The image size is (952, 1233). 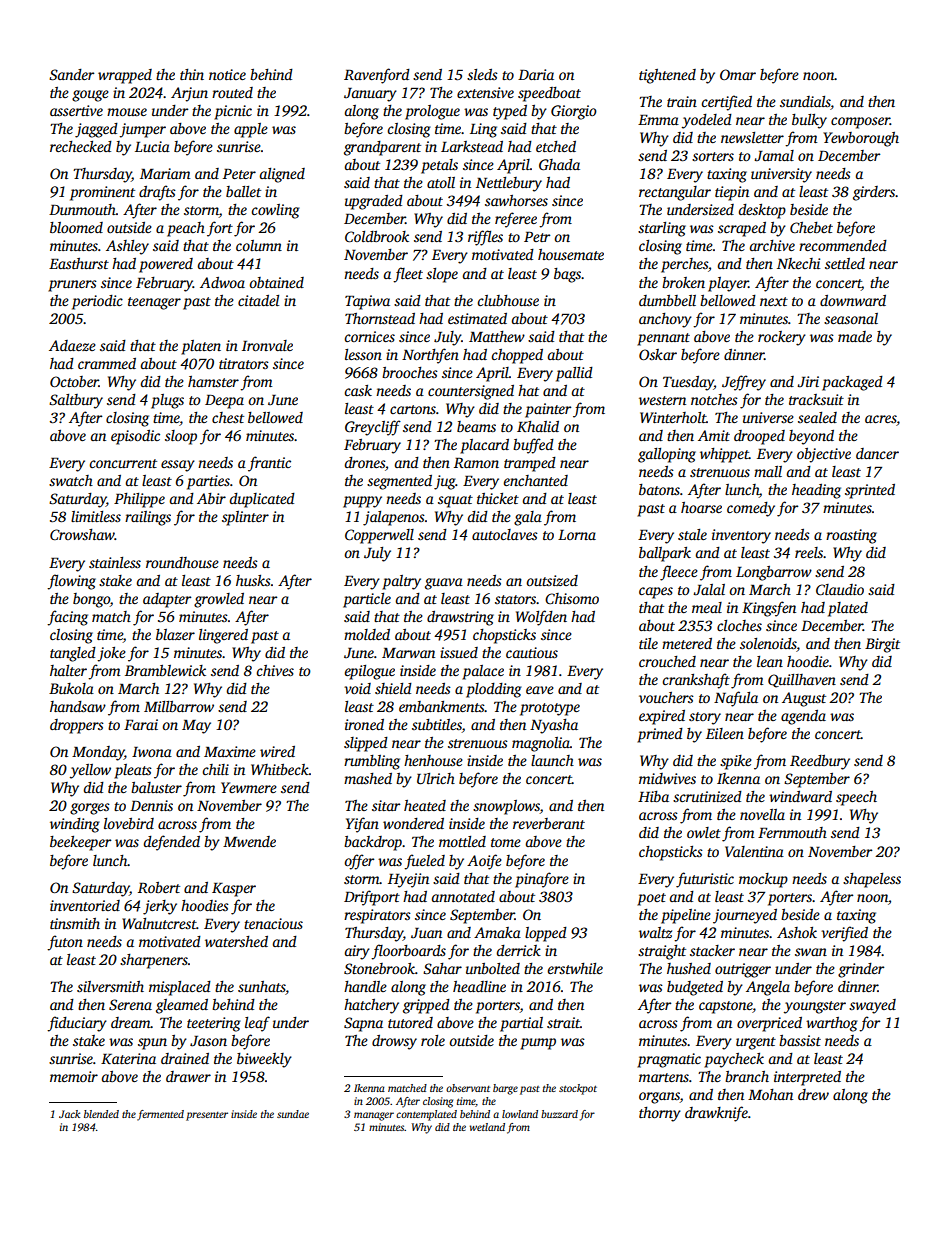 I want to click on pinafore, so click(x=542, y=880).
